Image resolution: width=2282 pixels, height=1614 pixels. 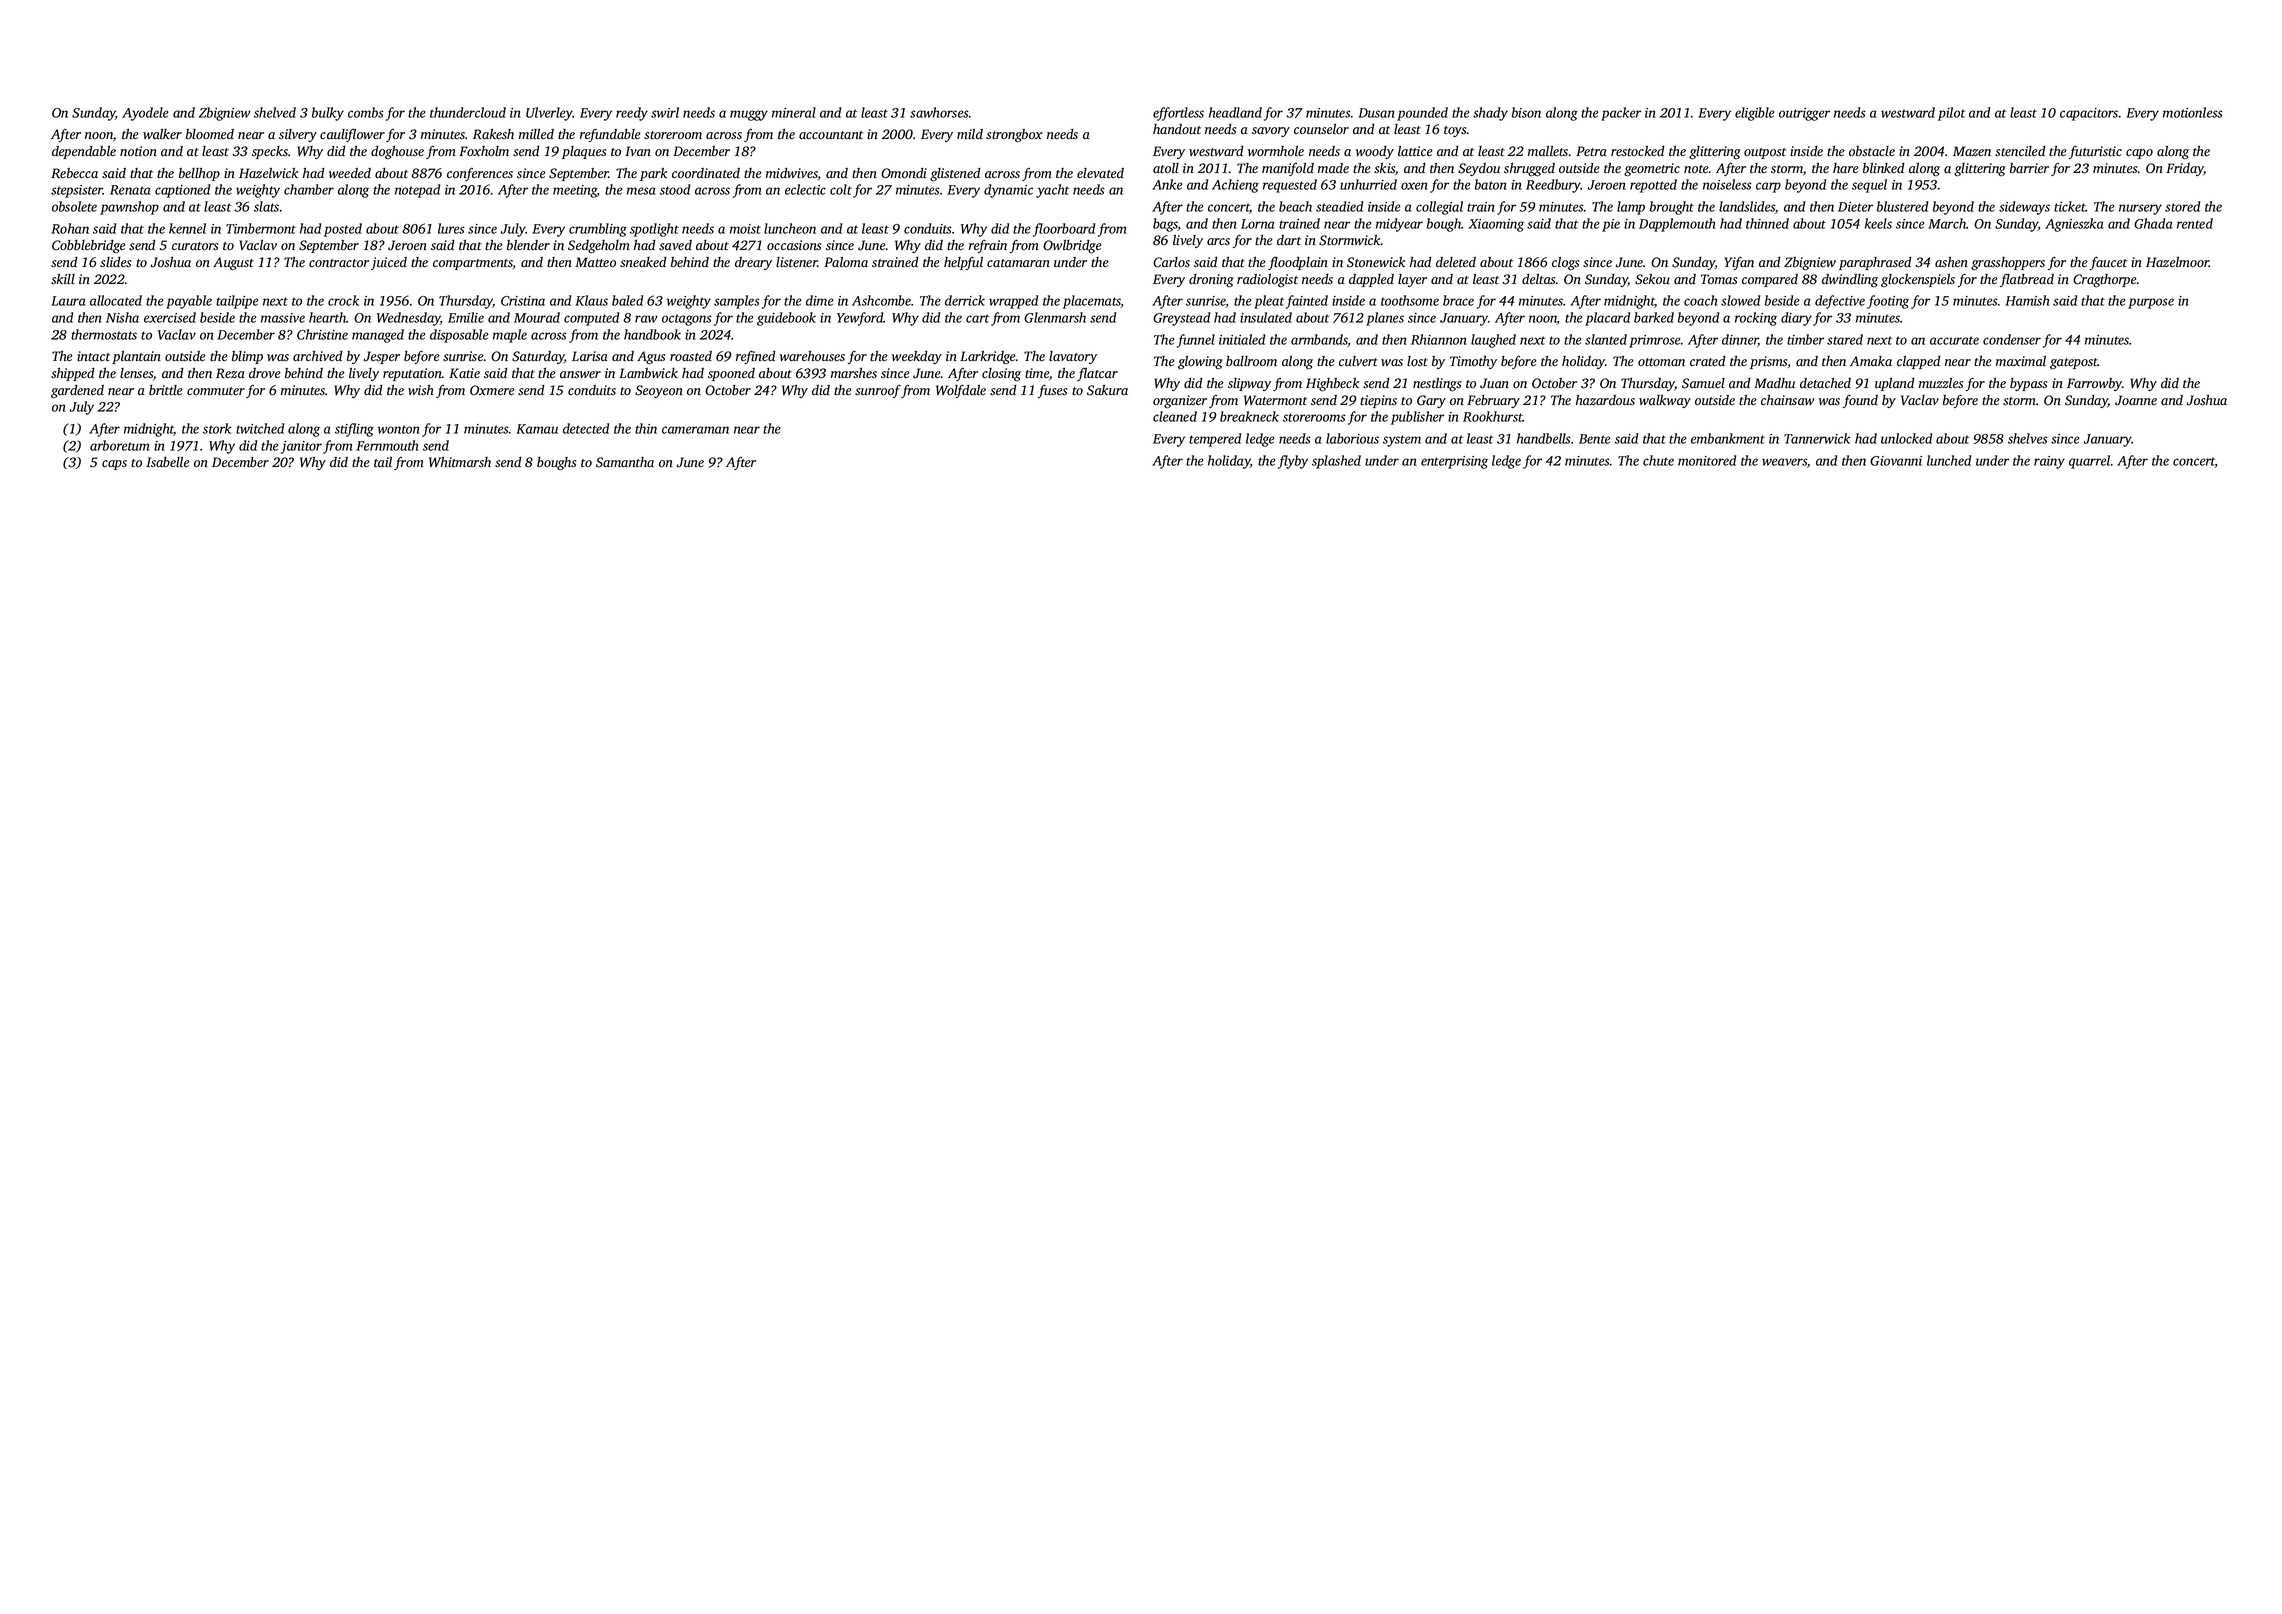 I want to click on commuter, so click(x=216, y=391).
